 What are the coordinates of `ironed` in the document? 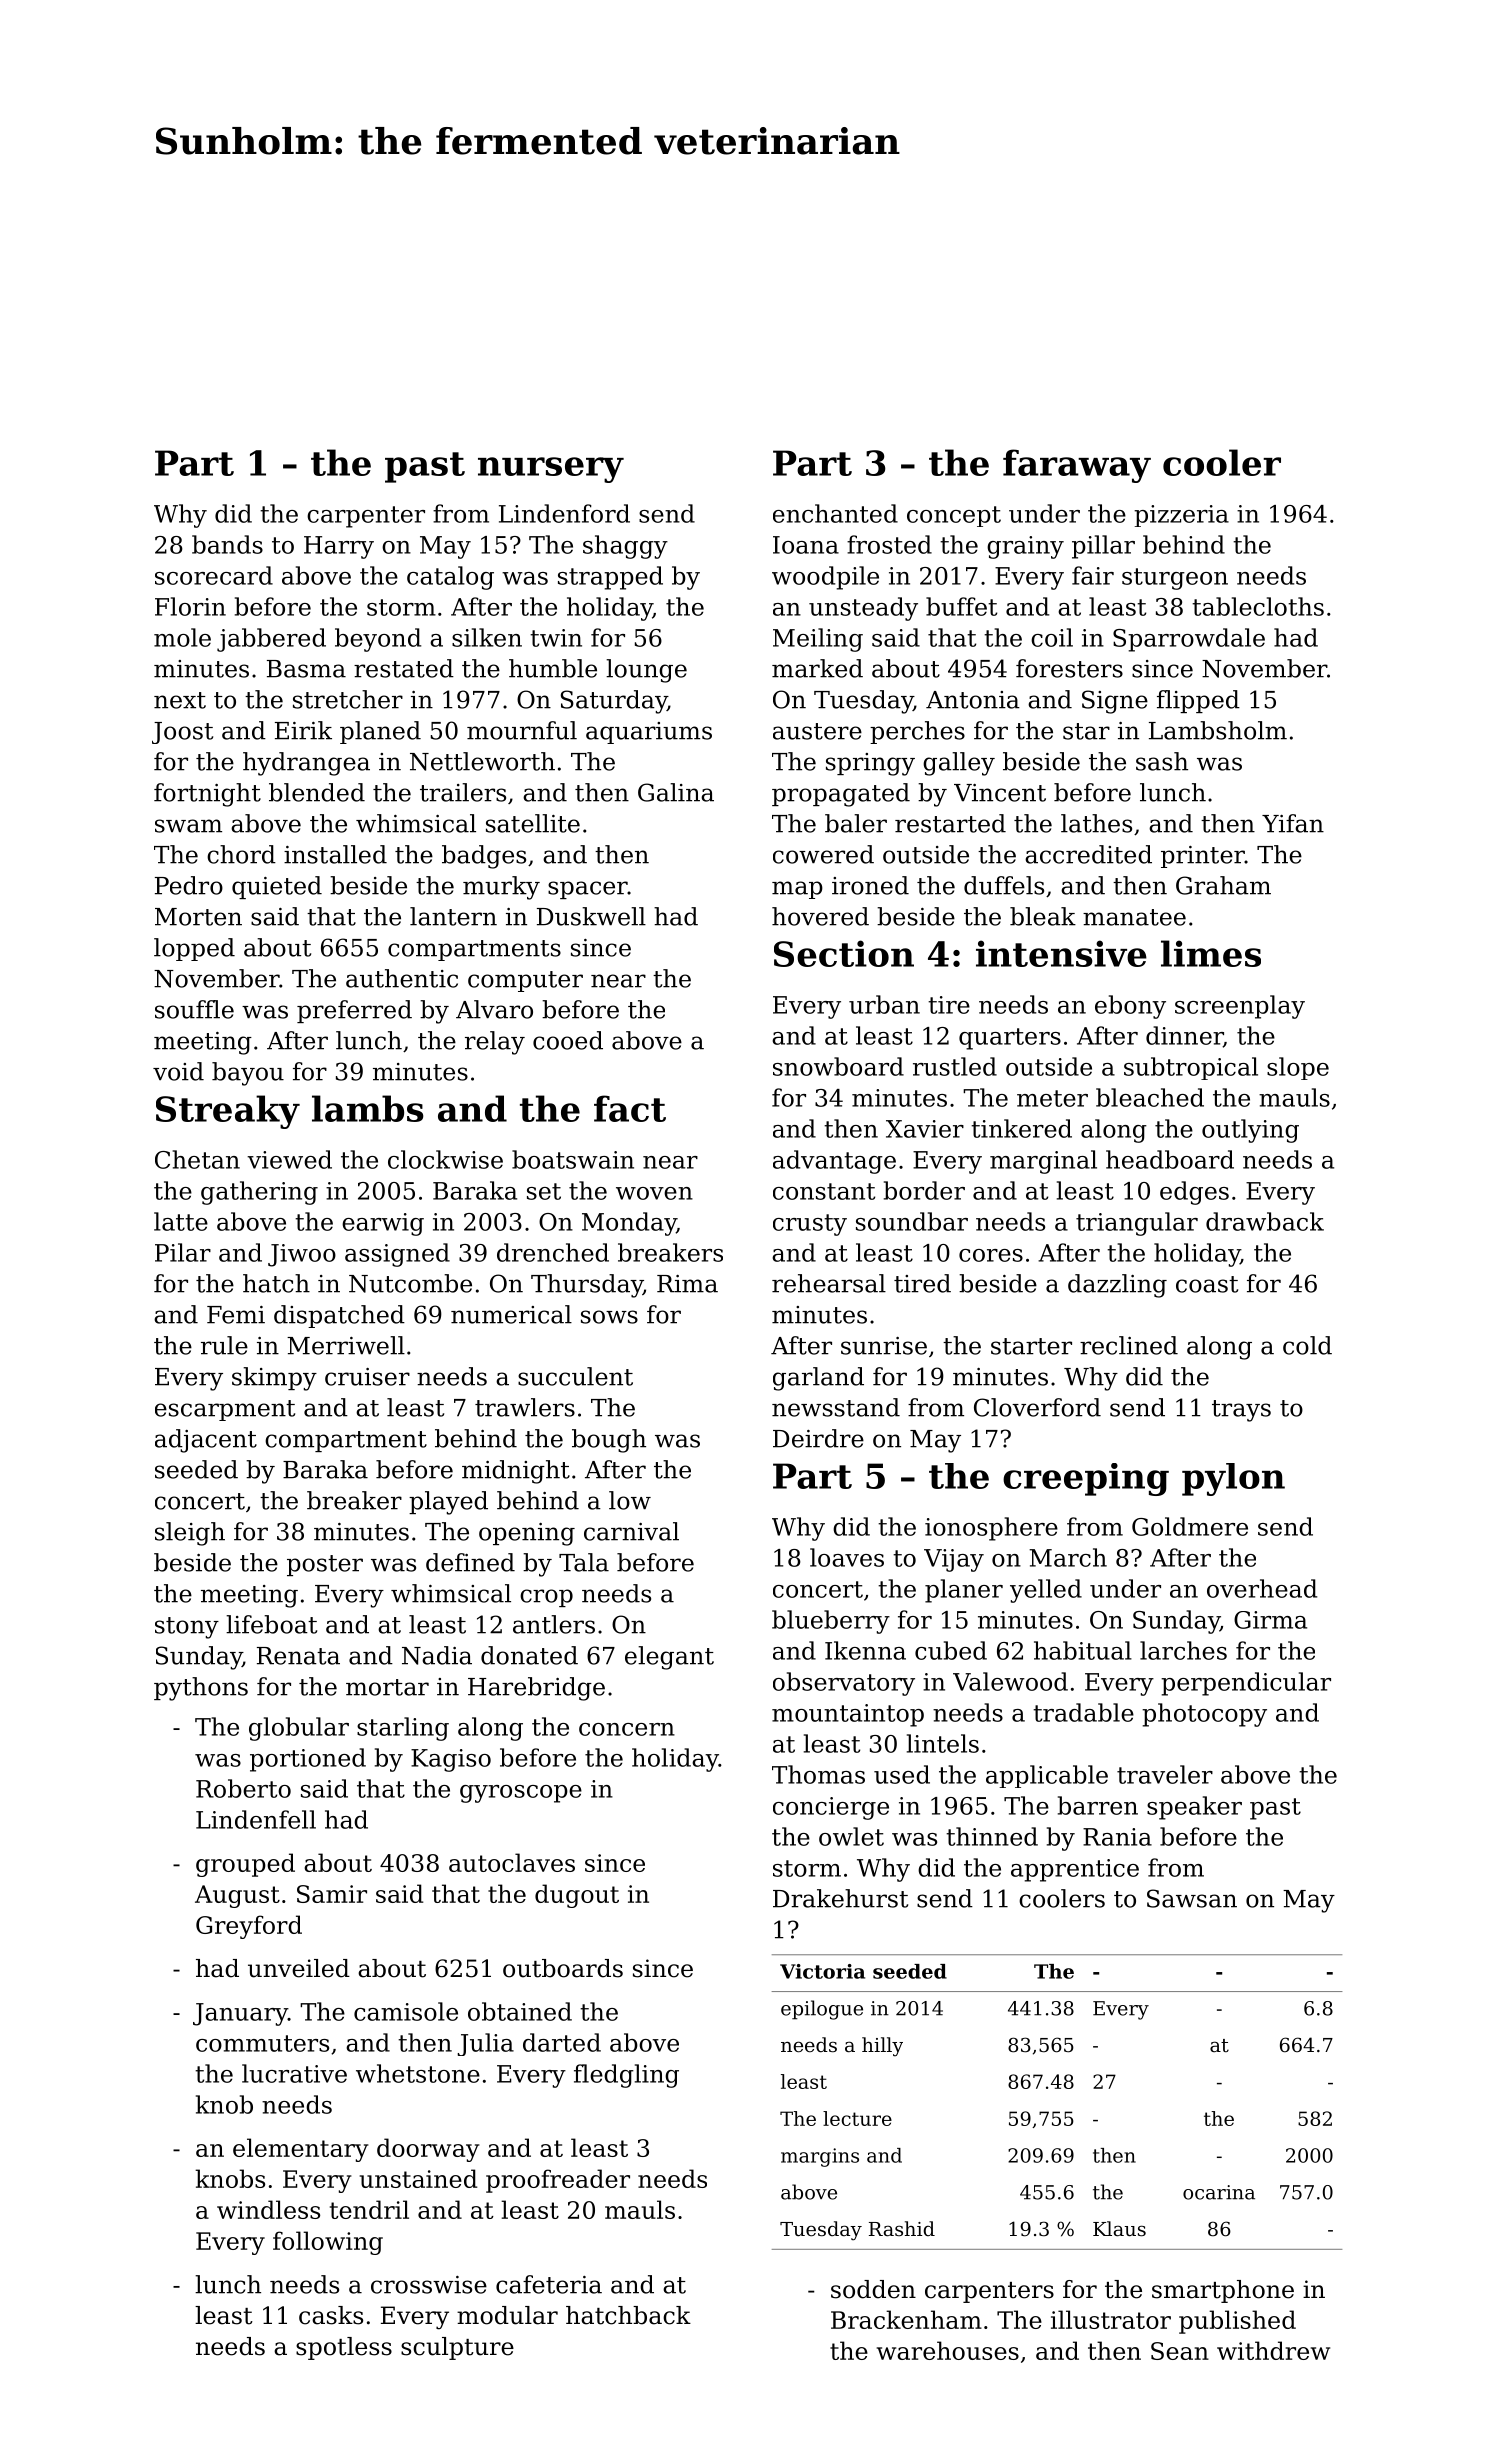 It's located at (870, 885).
